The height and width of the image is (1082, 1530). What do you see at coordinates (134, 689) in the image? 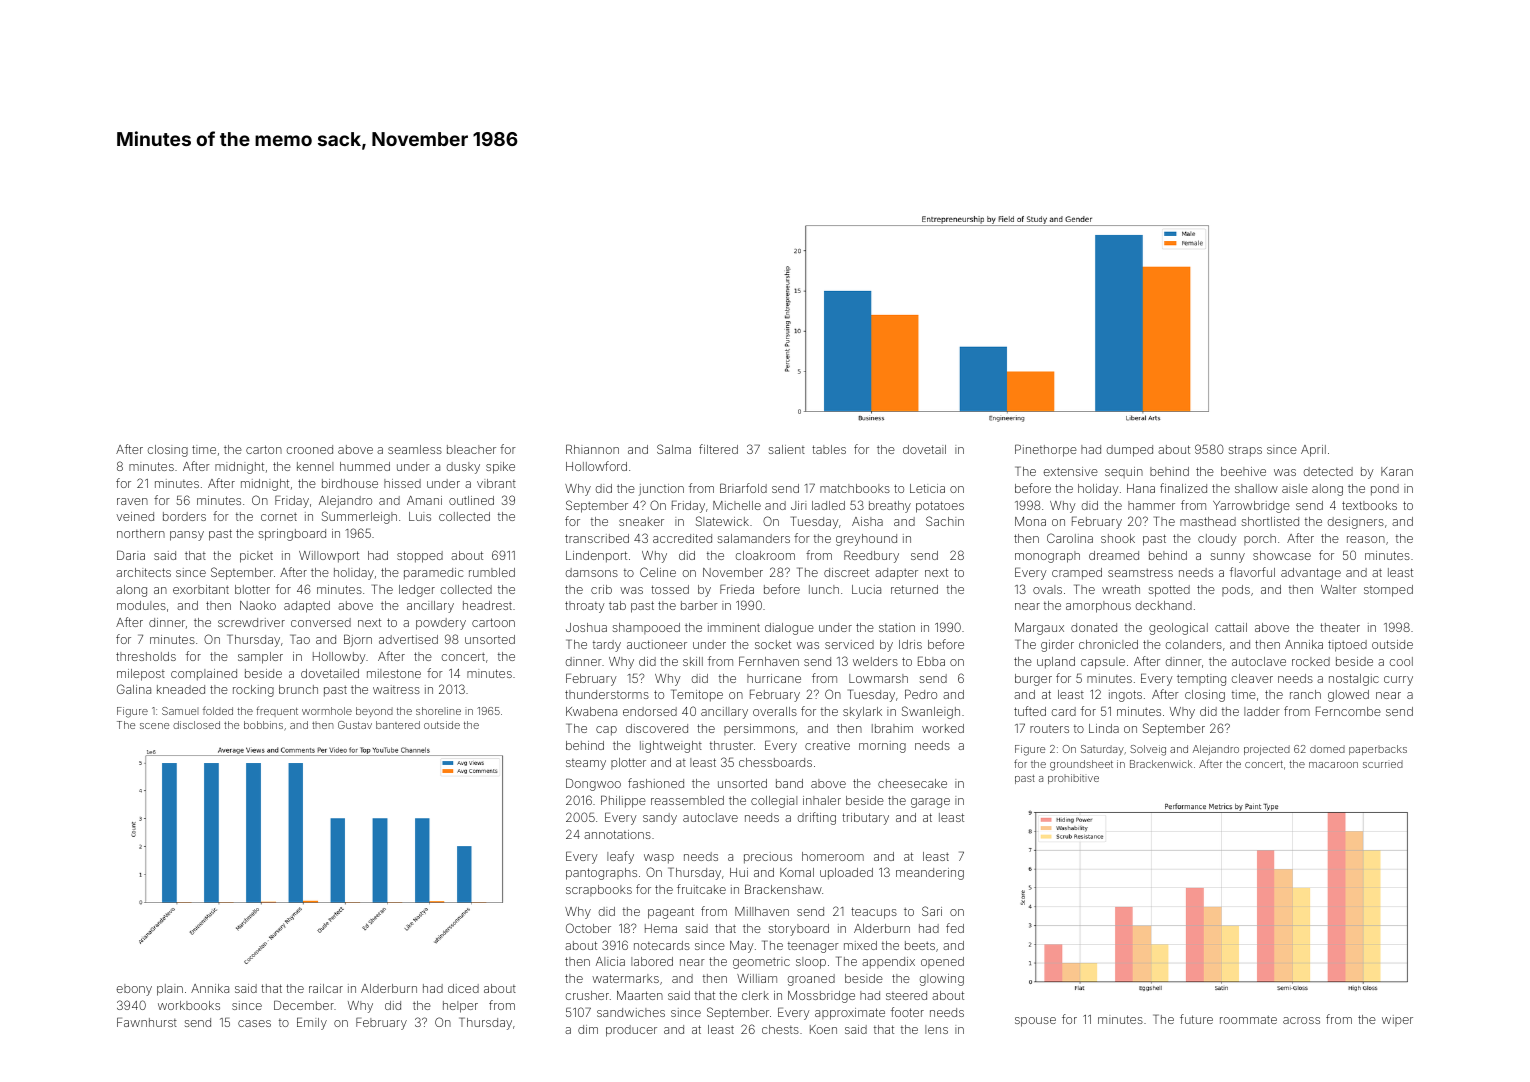
I see `Galina` at bounding box center [134, 689].
